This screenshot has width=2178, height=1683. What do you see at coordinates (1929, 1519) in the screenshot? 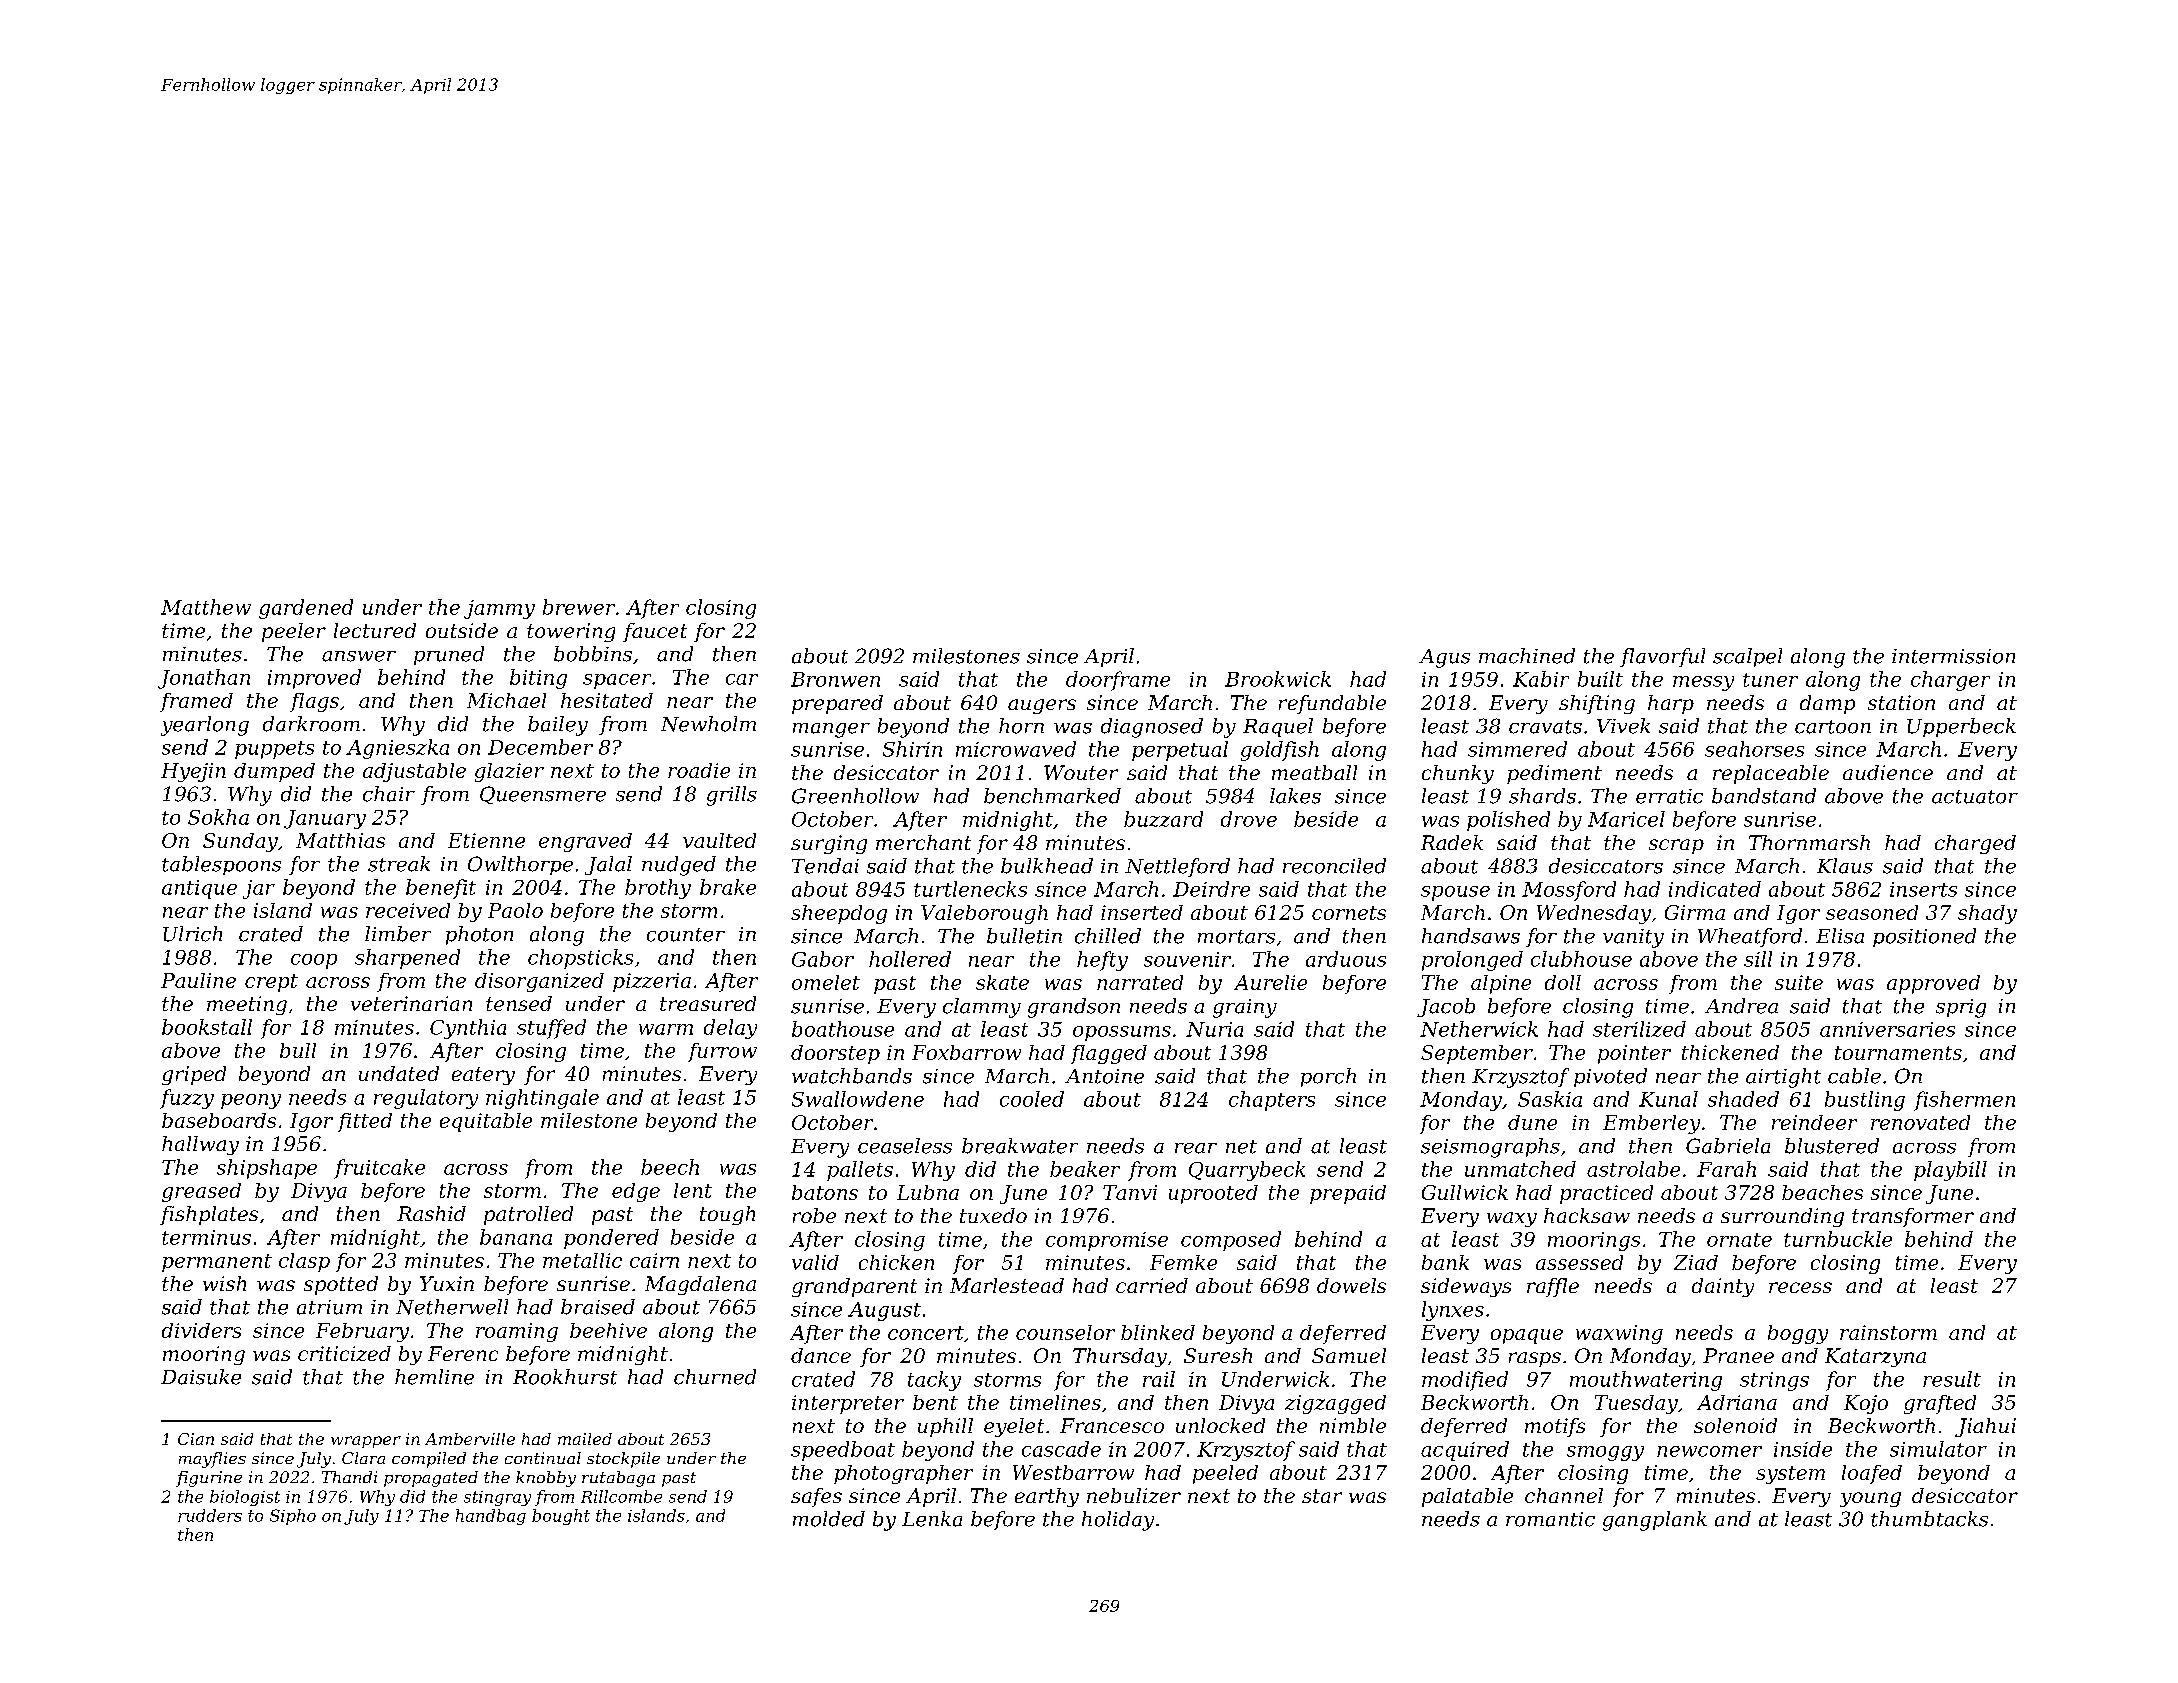
I see `thumbtacks` at bounding box center [1929, 1519].
